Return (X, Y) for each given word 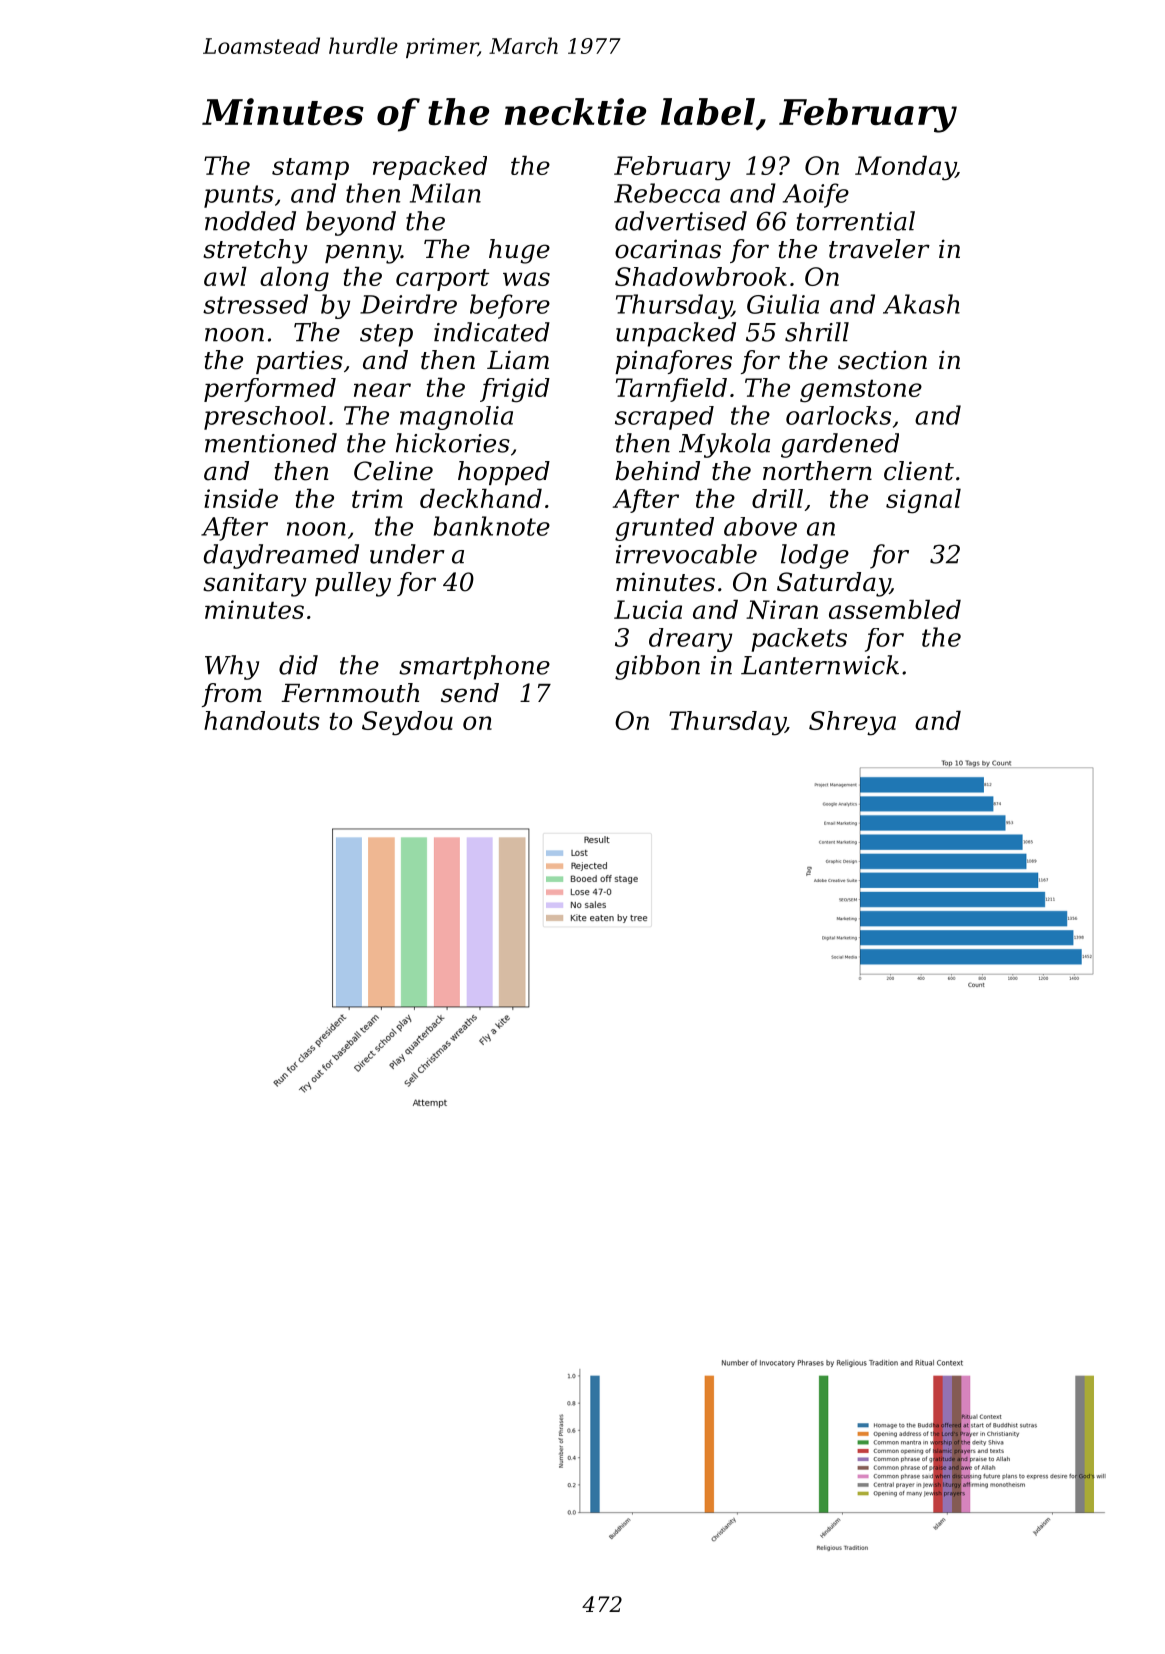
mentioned (271, 443)
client (919, 471)
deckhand (481, 498)
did (298, 665)
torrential (856, 221)
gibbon (657, 667)
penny (363, 254)
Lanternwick (820, 665)
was (526, 279)
